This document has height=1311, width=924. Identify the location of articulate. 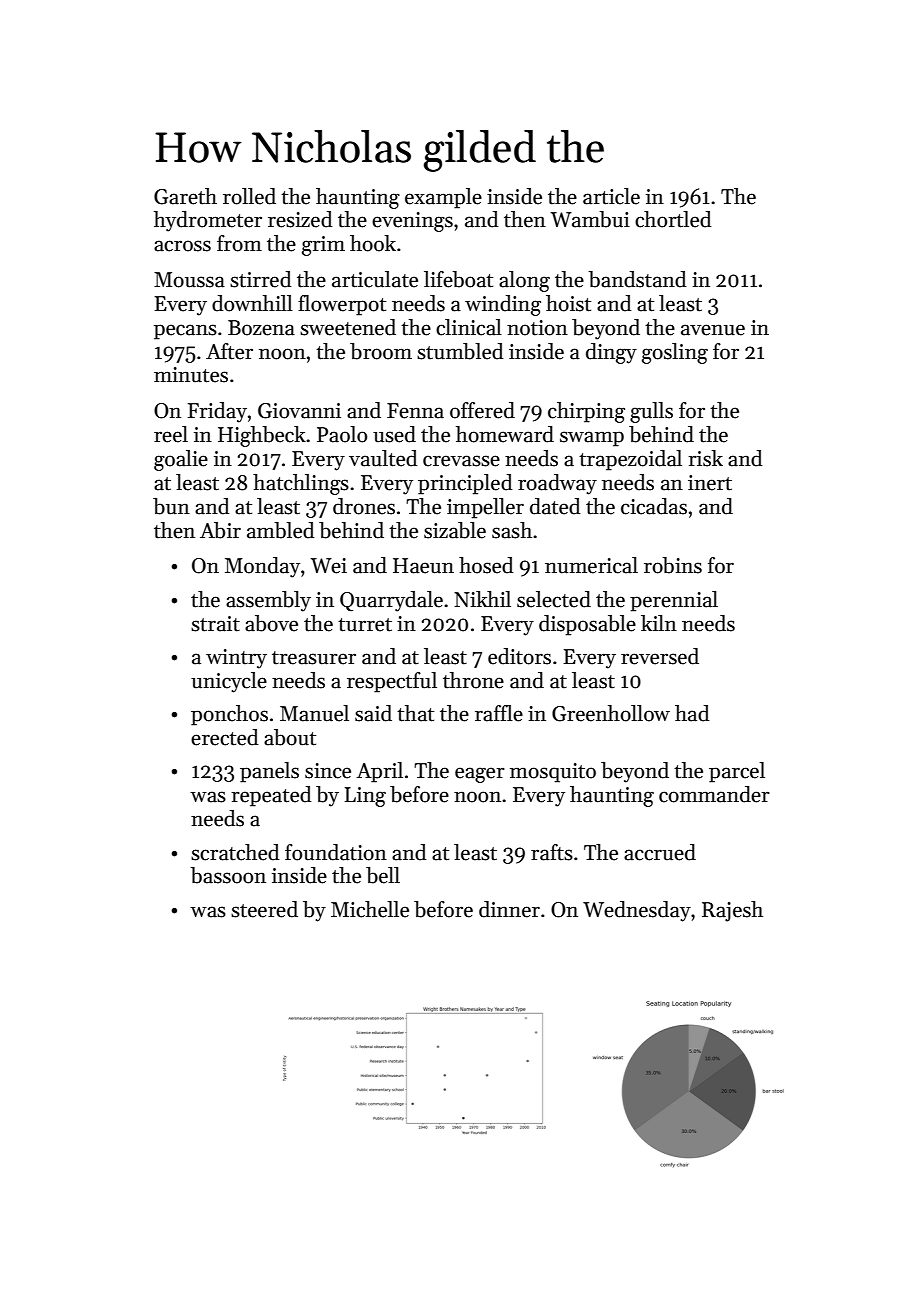
(375, 279).
